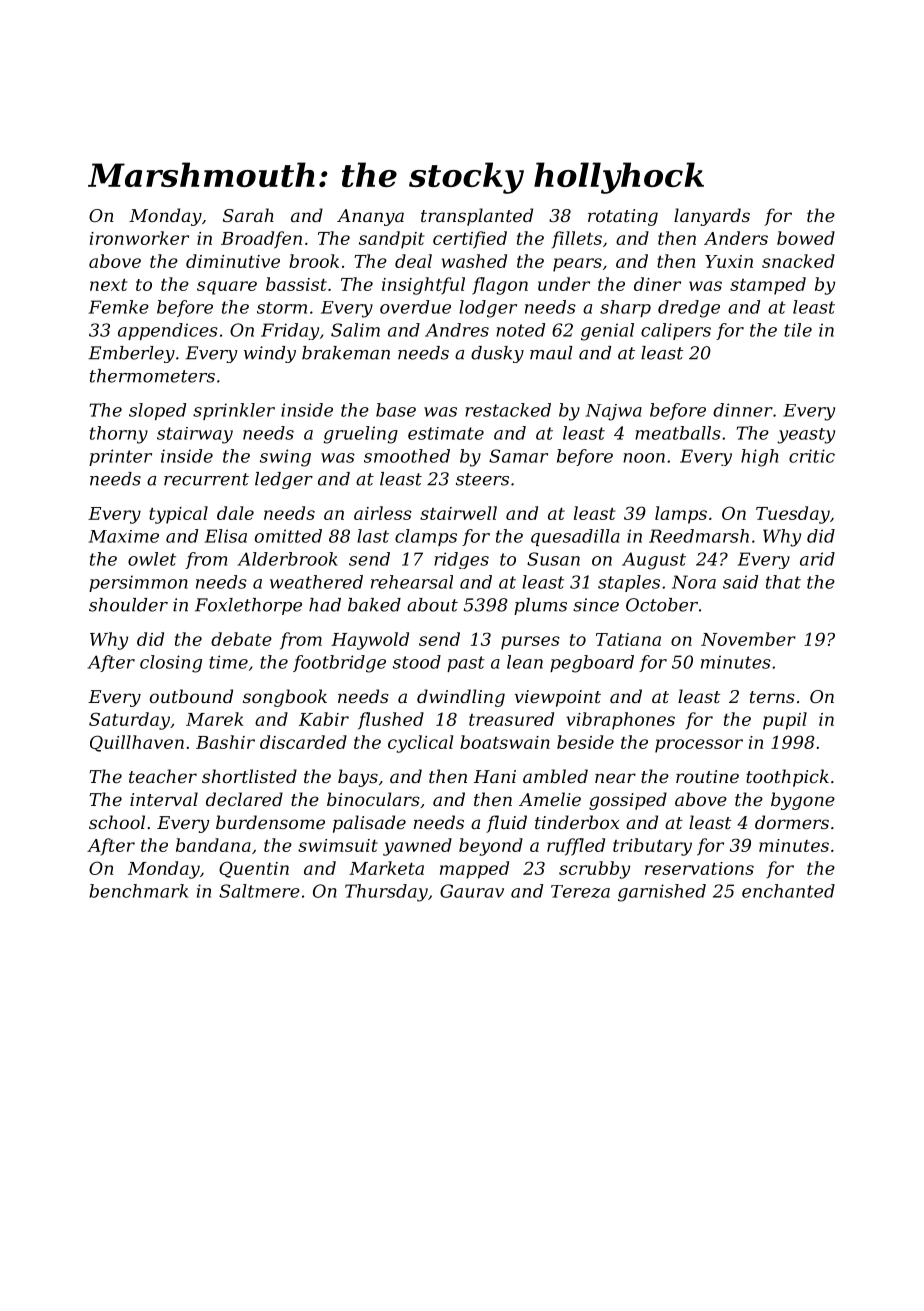 Image resolution: width=924 pixels, height=1311 pixels. Describe the element at coordinates (508, 410) in the screenshot. I see `restacked` at that location.
